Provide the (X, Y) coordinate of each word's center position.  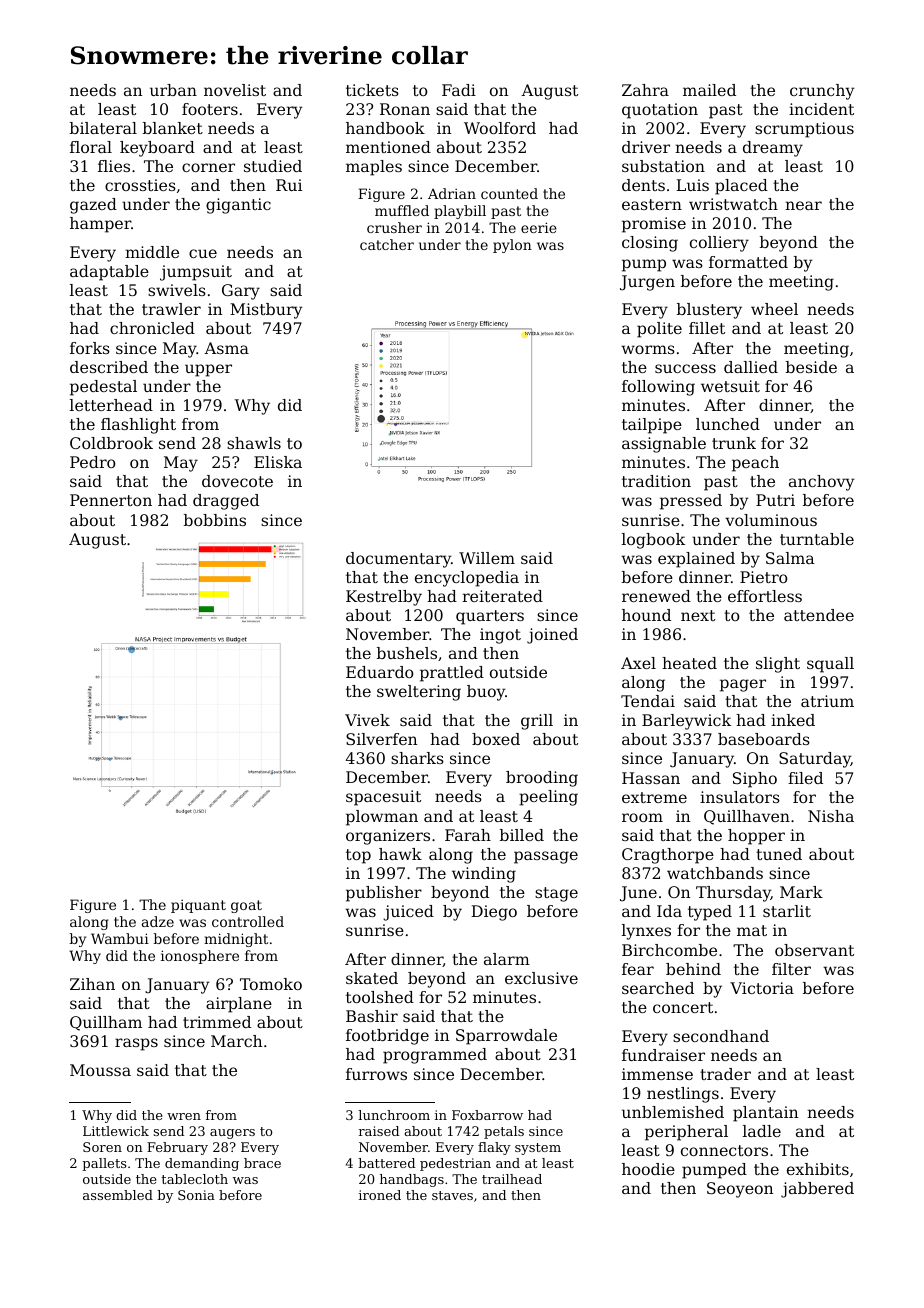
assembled (118, 1195)
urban (173, 90)
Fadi (459, 90)
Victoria (762, 988)
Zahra (645, 90)
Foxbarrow (487, 1115)
